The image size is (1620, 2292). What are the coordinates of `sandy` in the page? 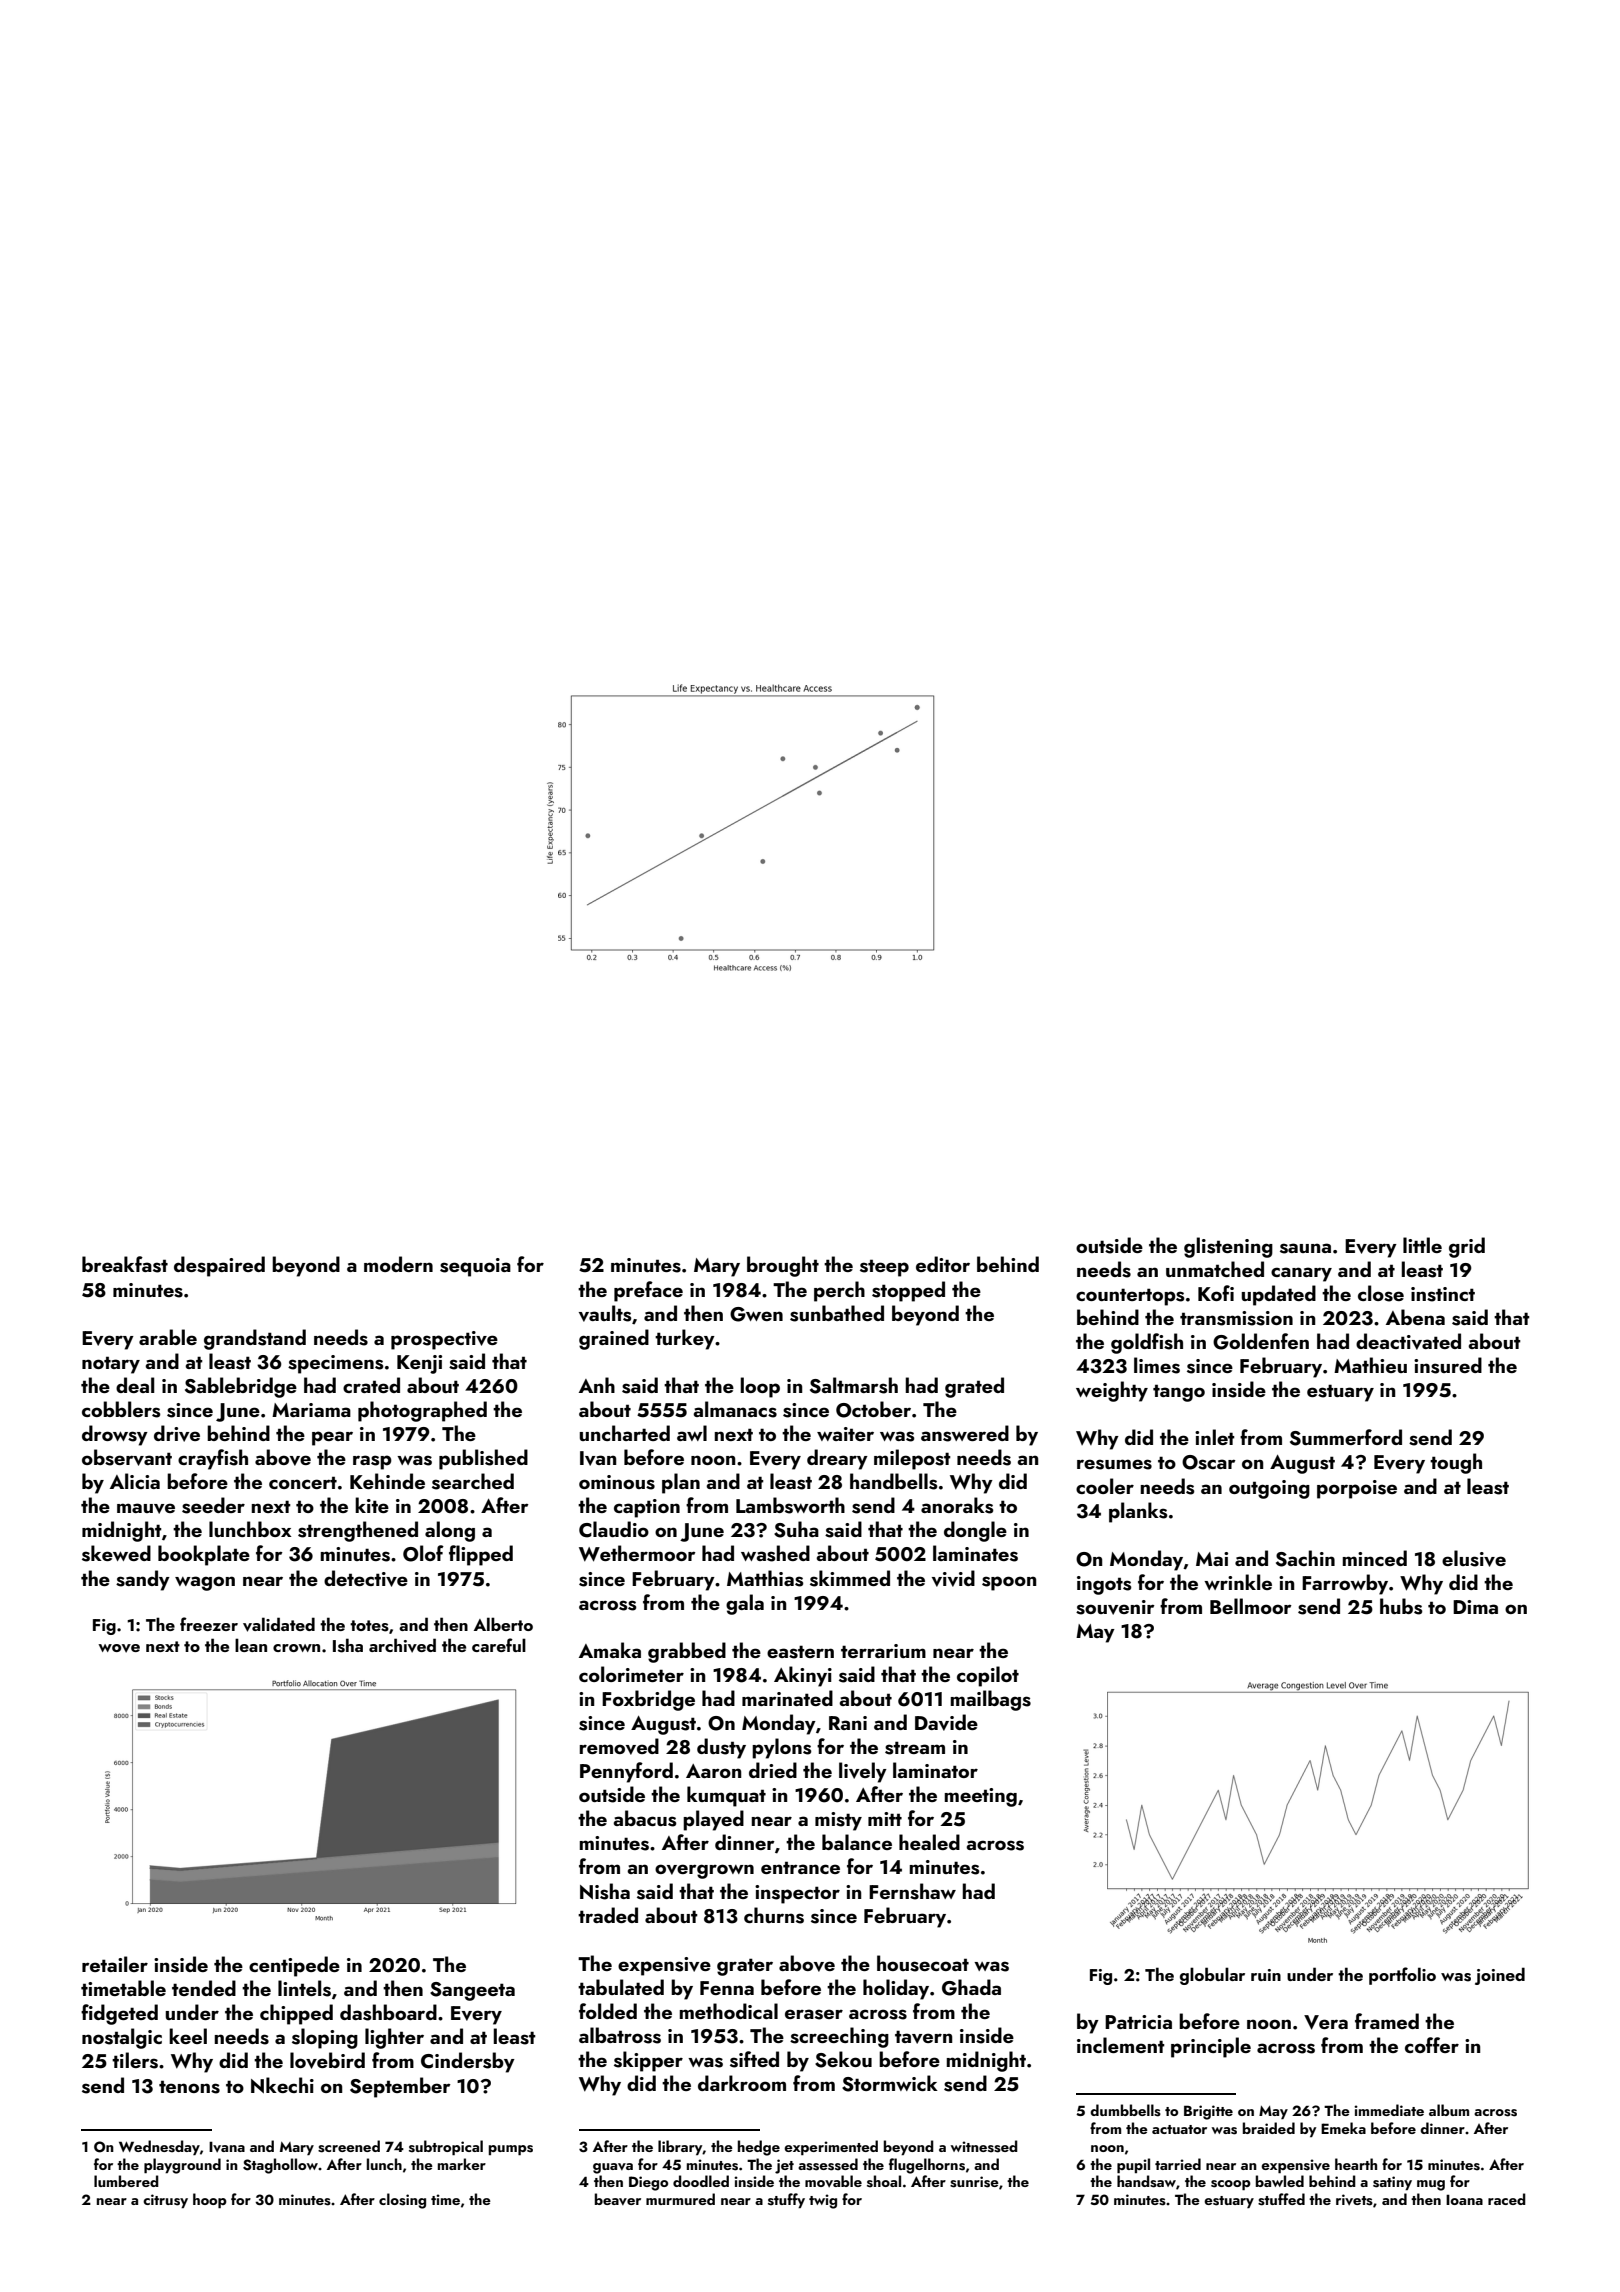 It's located at (143, 1580).
